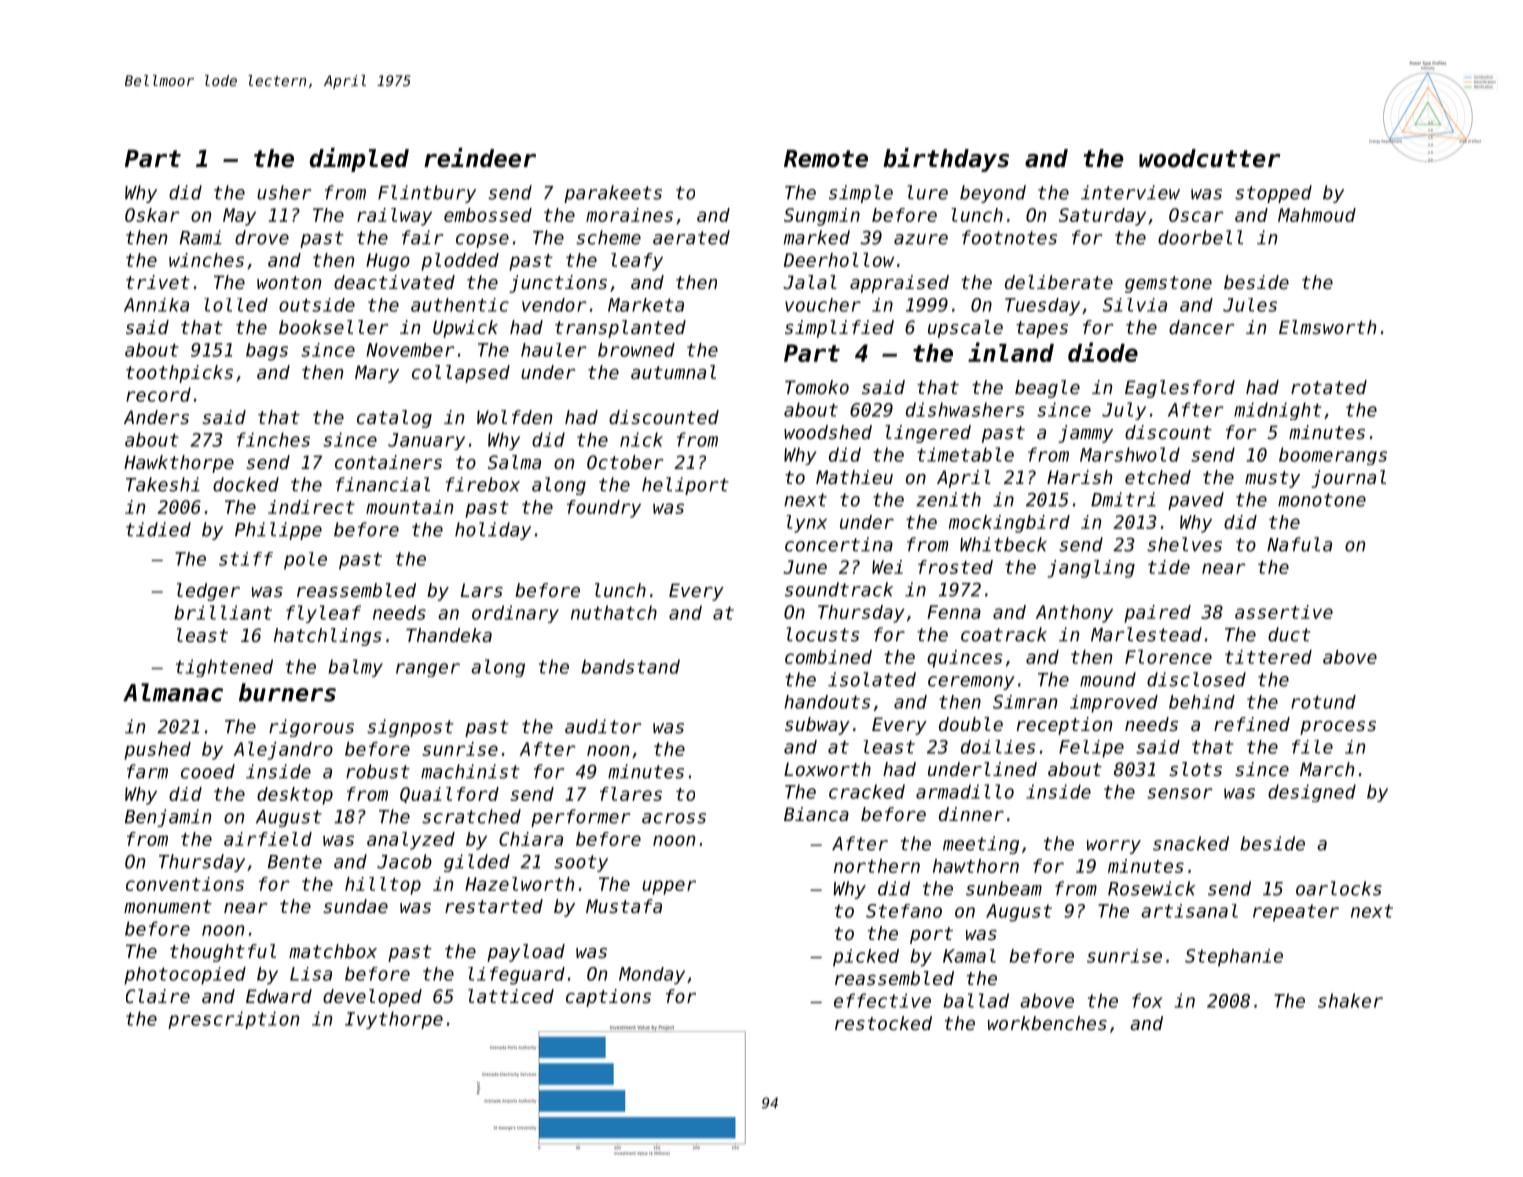  Describe the element at coordinates (826, 159) in the screenshot. I see `Remote` at that location.
